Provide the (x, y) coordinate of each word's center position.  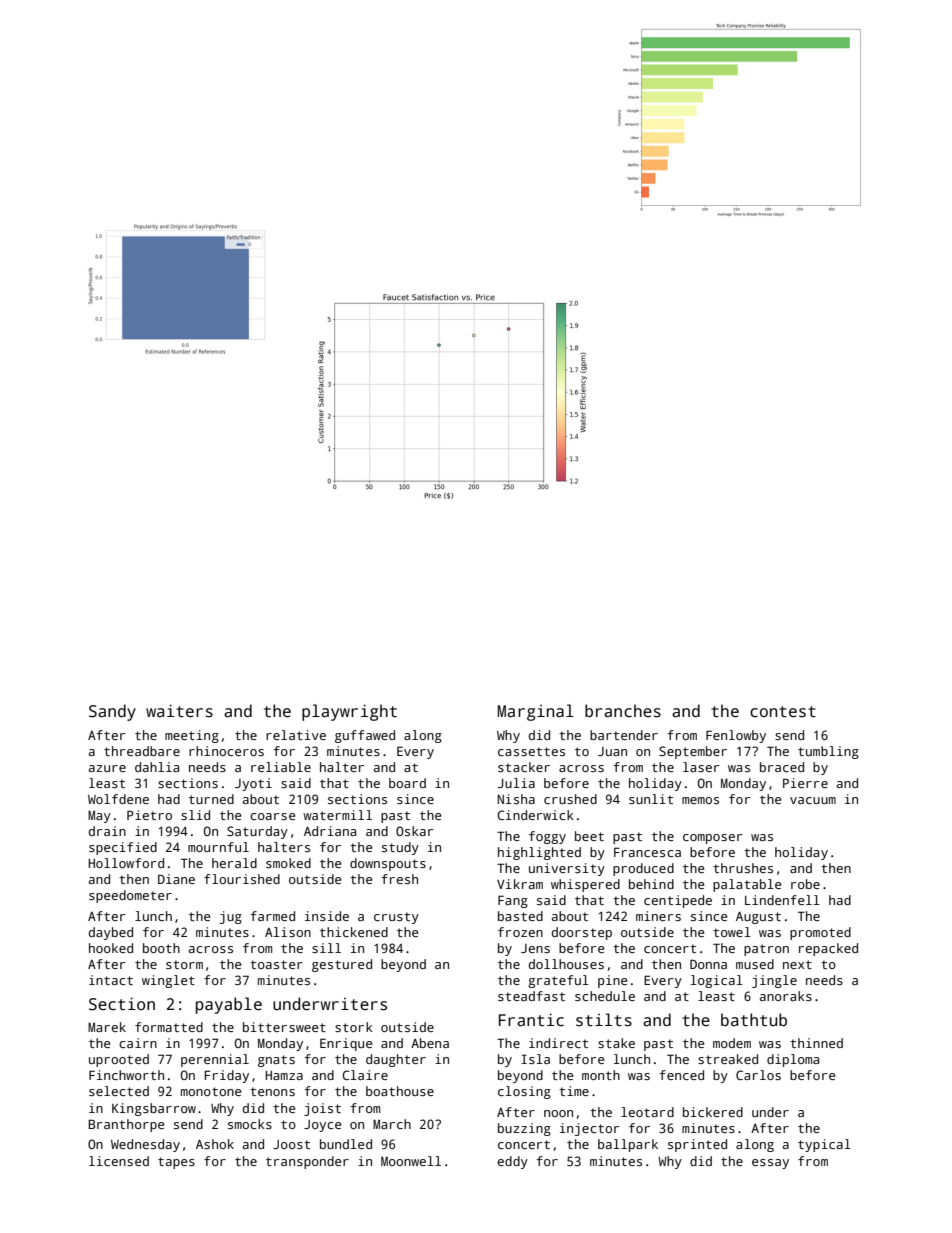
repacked (828, 949)
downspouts (388, 864)
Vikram (520, 884)
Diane (176, 879)
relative (296, 735)
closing (524, 1092)
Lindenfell (782, 900)
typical (824, 1145)
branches (623, 711)
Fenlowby (736, 736)
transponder (307, 1162)
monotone (211, 1091)
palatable (747, 885)
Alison (288, 932)
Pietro (149, 815)
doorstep (582, 933)
